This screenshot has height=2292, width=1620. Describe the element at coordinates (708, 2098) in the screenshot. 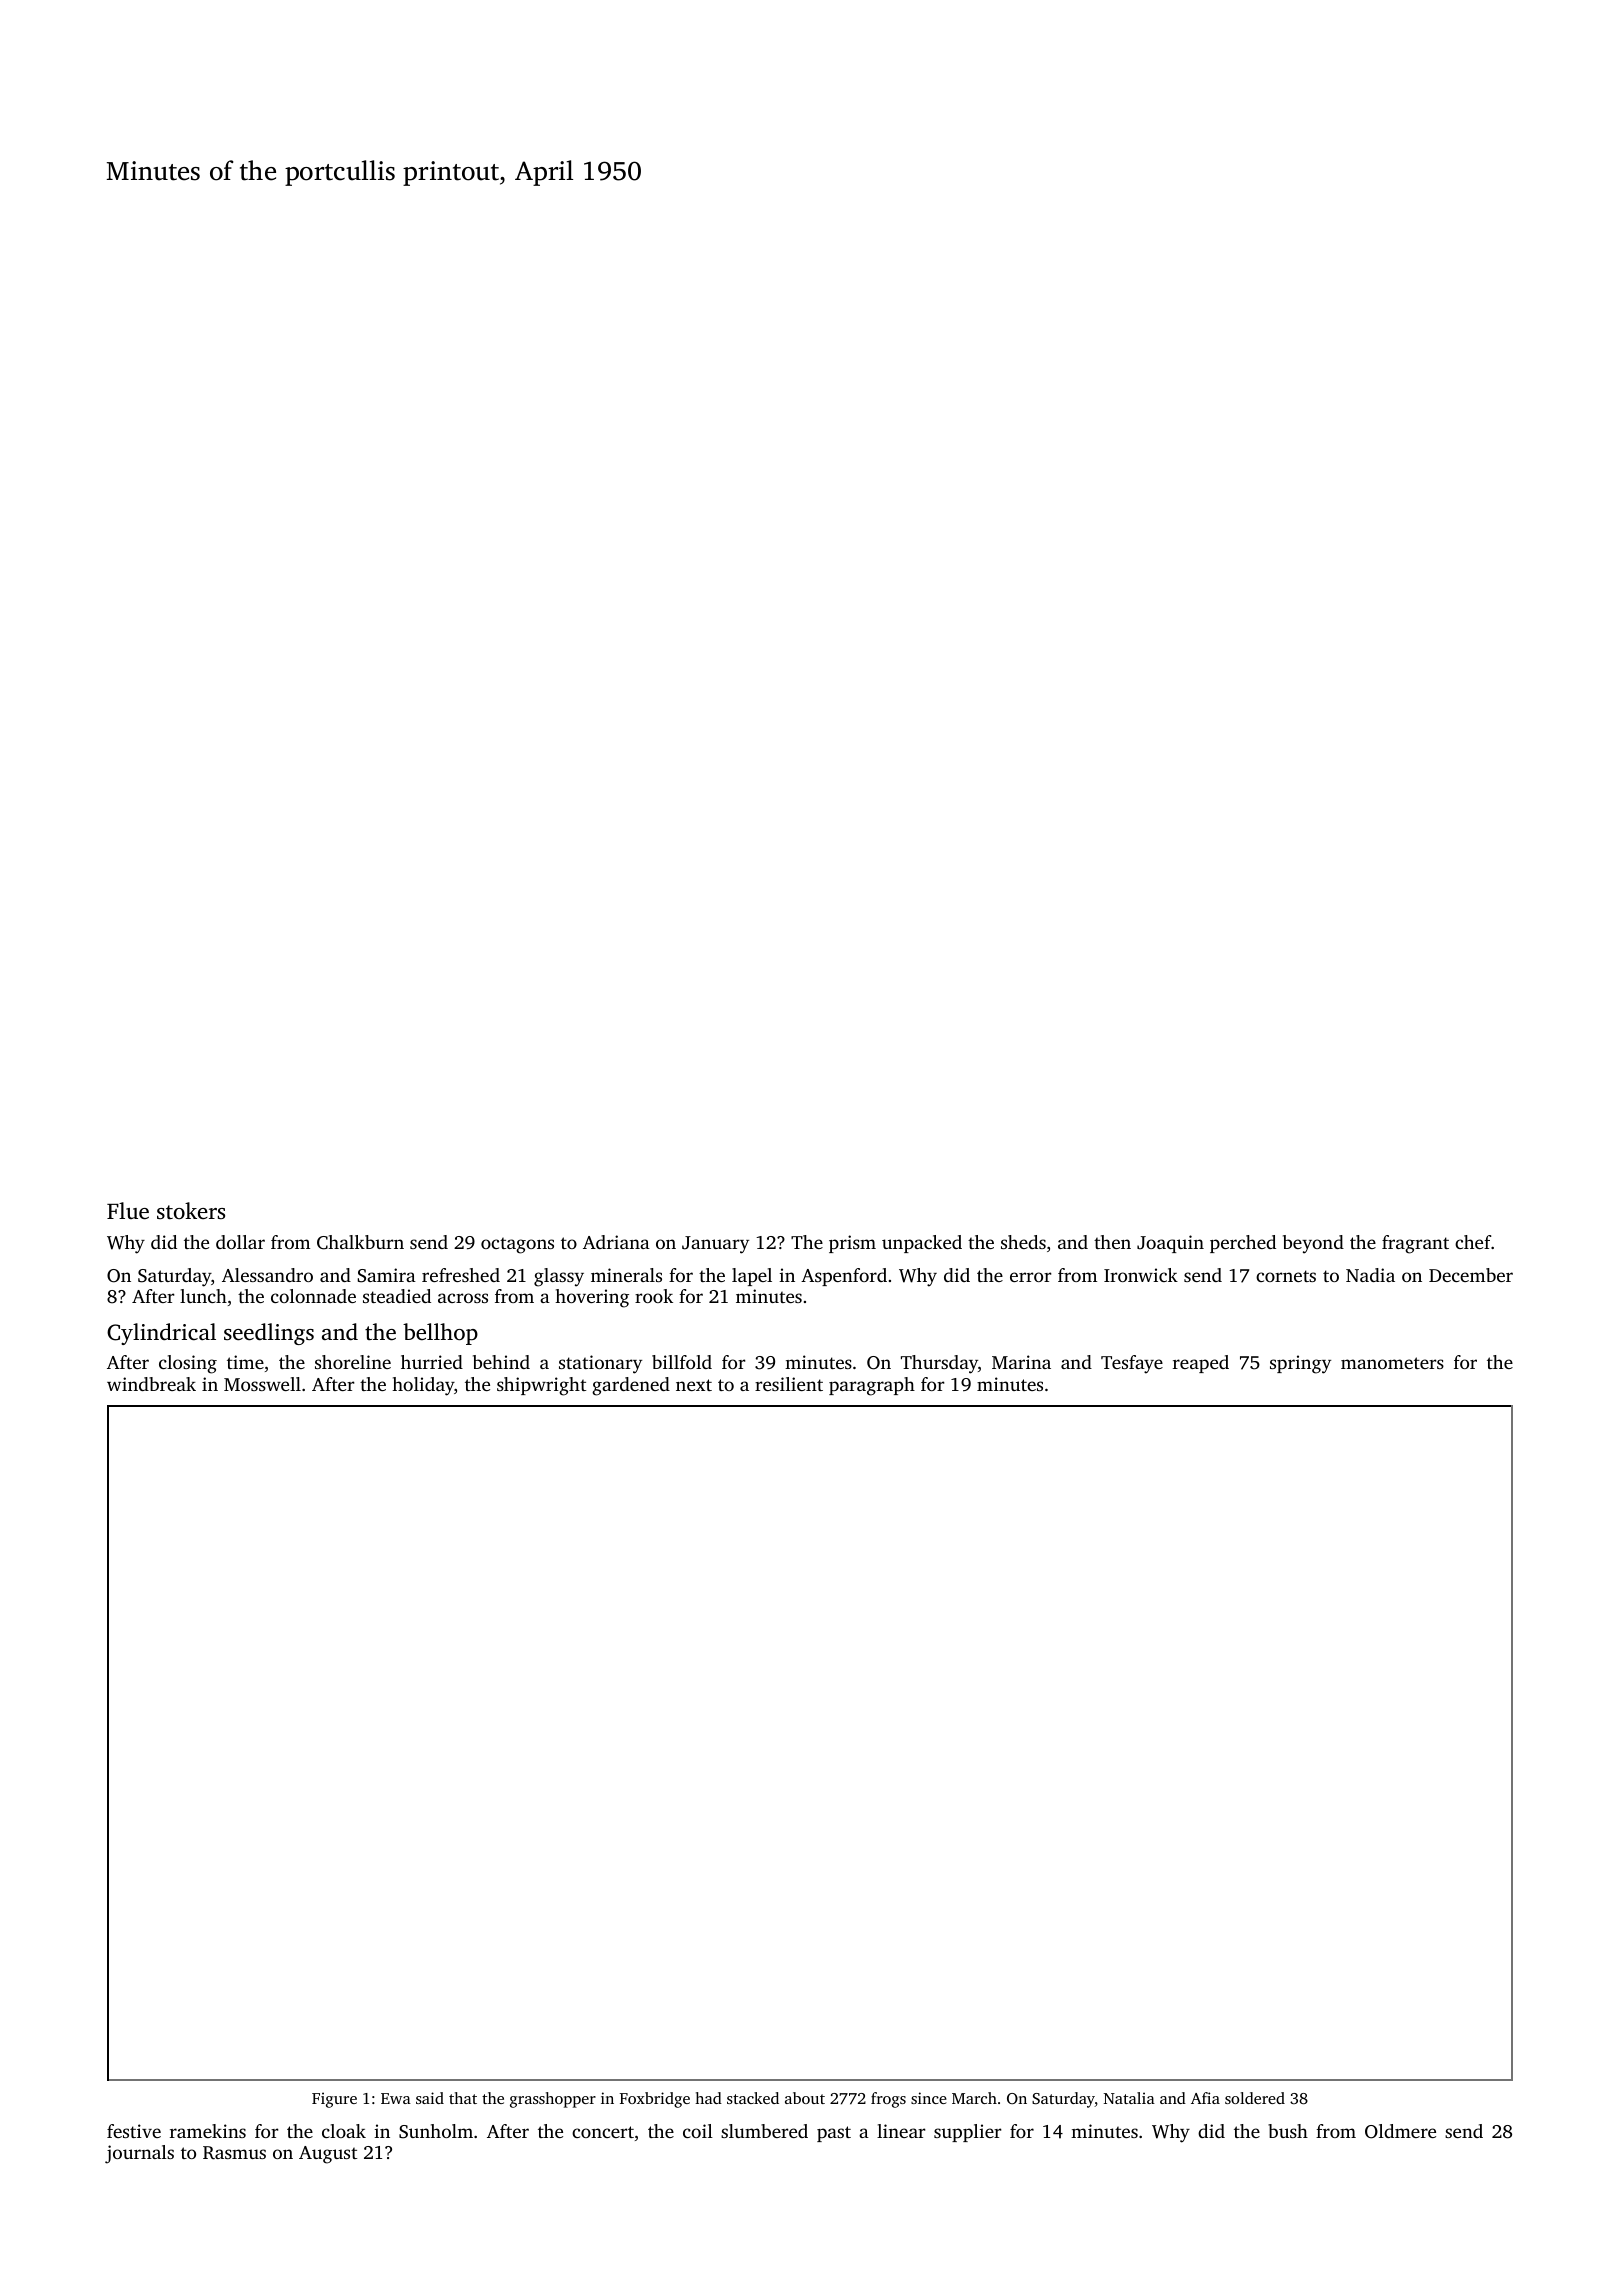

I see `had` at that location.
